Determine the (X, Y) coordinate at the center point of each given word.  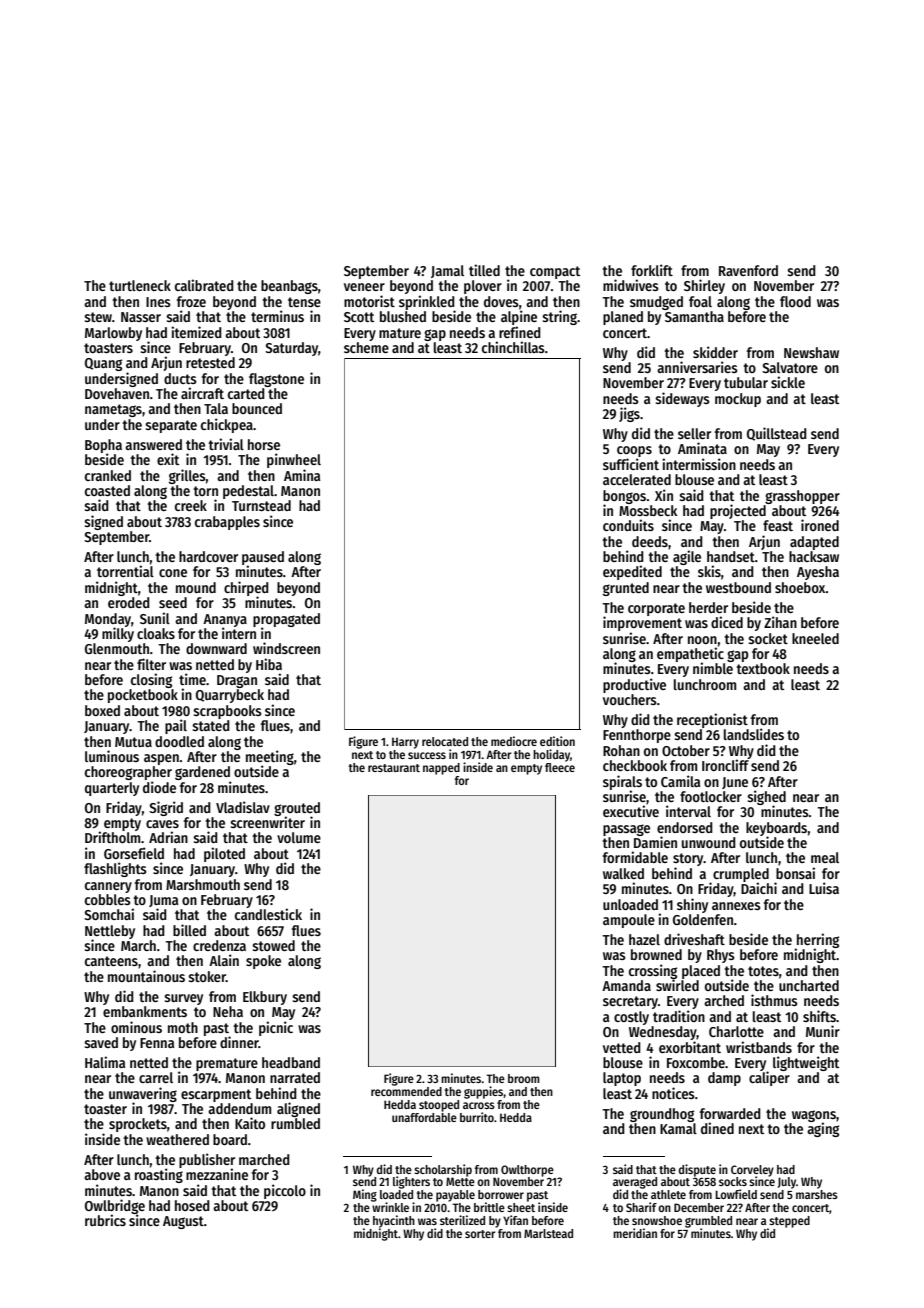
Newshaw (811, 352)
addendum (239, 1108)
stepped (789, 1222)
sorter (480, 1234)
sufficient (631, 464)
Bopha (103, 446)
